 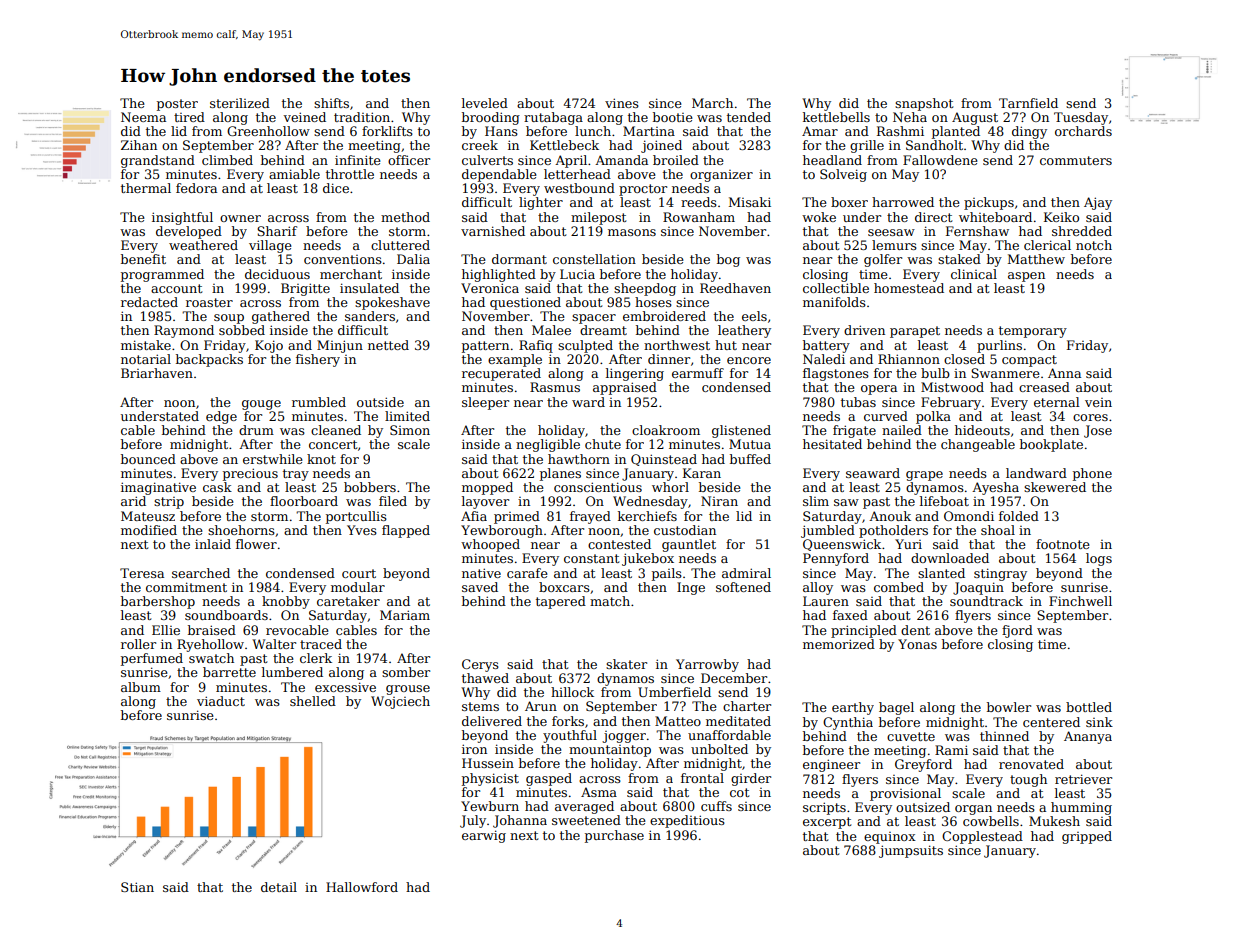 What do you see at coordinates (490, 779) in the document?
I see `physicist` at bounding box center [490, 779].
